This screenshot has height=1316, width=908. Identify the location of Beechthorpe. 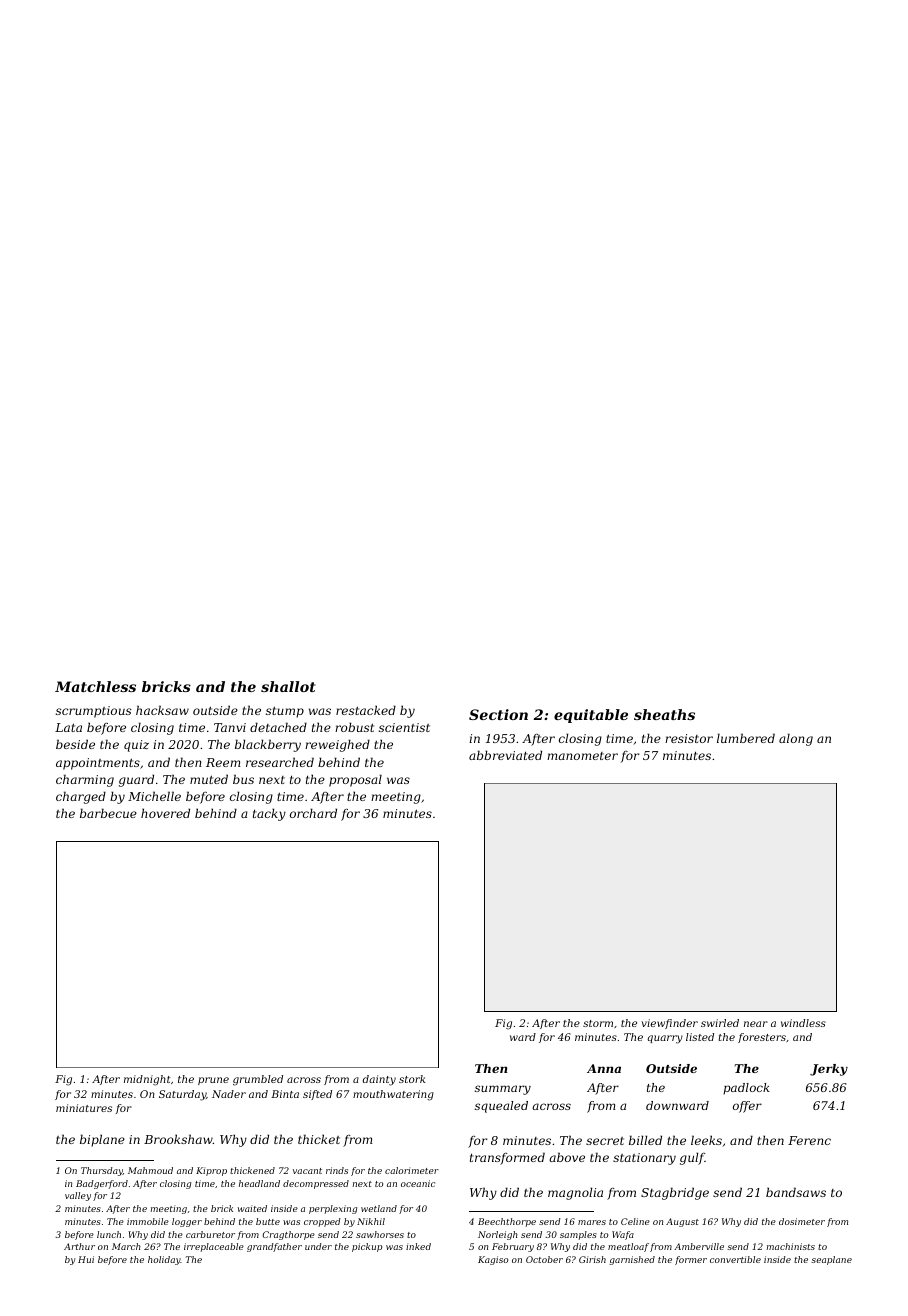
(507, 1222).
